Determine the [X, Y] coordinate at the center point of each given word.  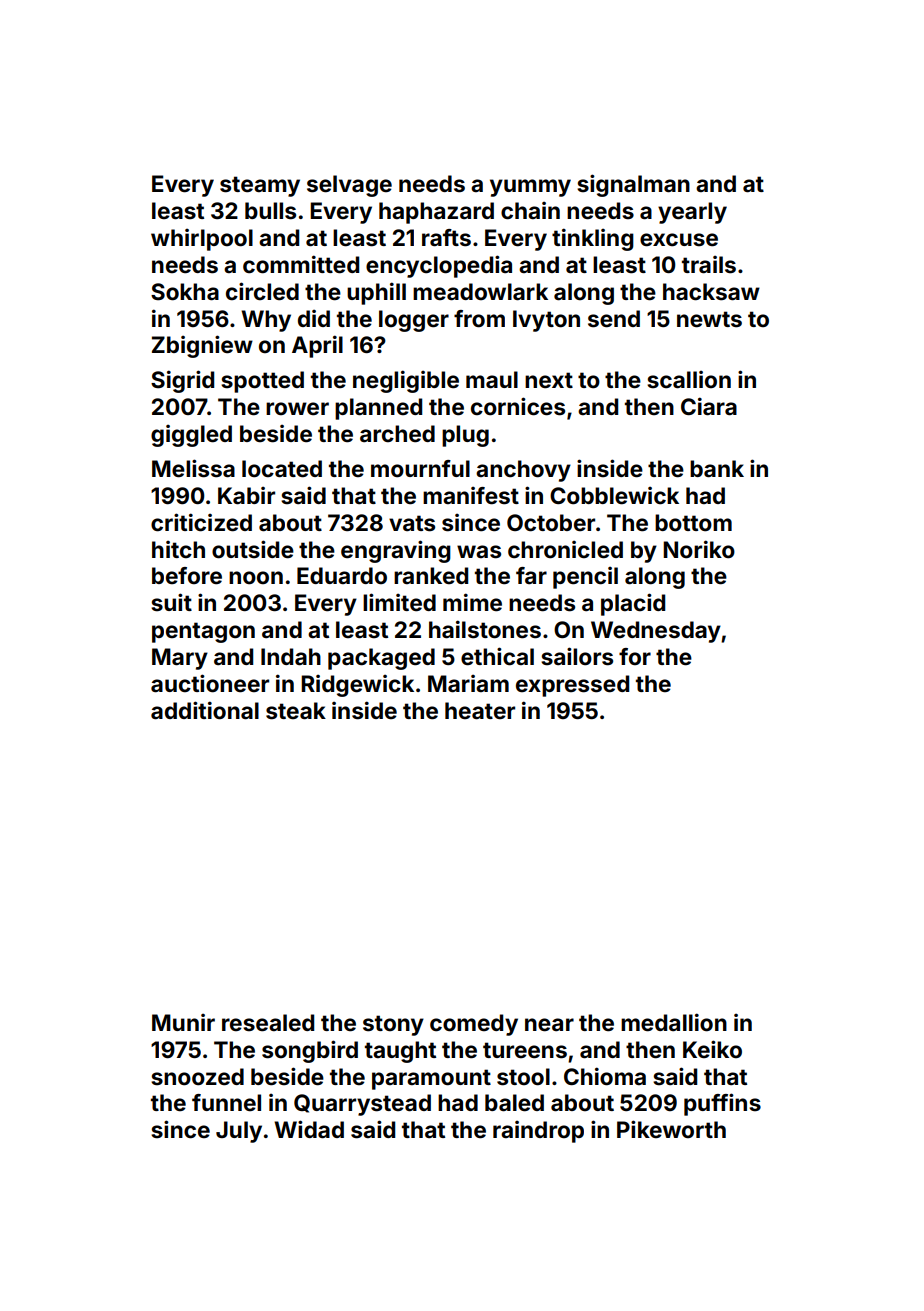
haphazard [436, 213]
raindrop [538, 1132]
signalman [633, 185]
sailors [577, 656]
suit [171, 602]
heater [480, 711]
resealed [268, 1023]
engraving [396, 551]
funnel [226, 1102]
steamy [260, 186]
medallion [674, 1022]
